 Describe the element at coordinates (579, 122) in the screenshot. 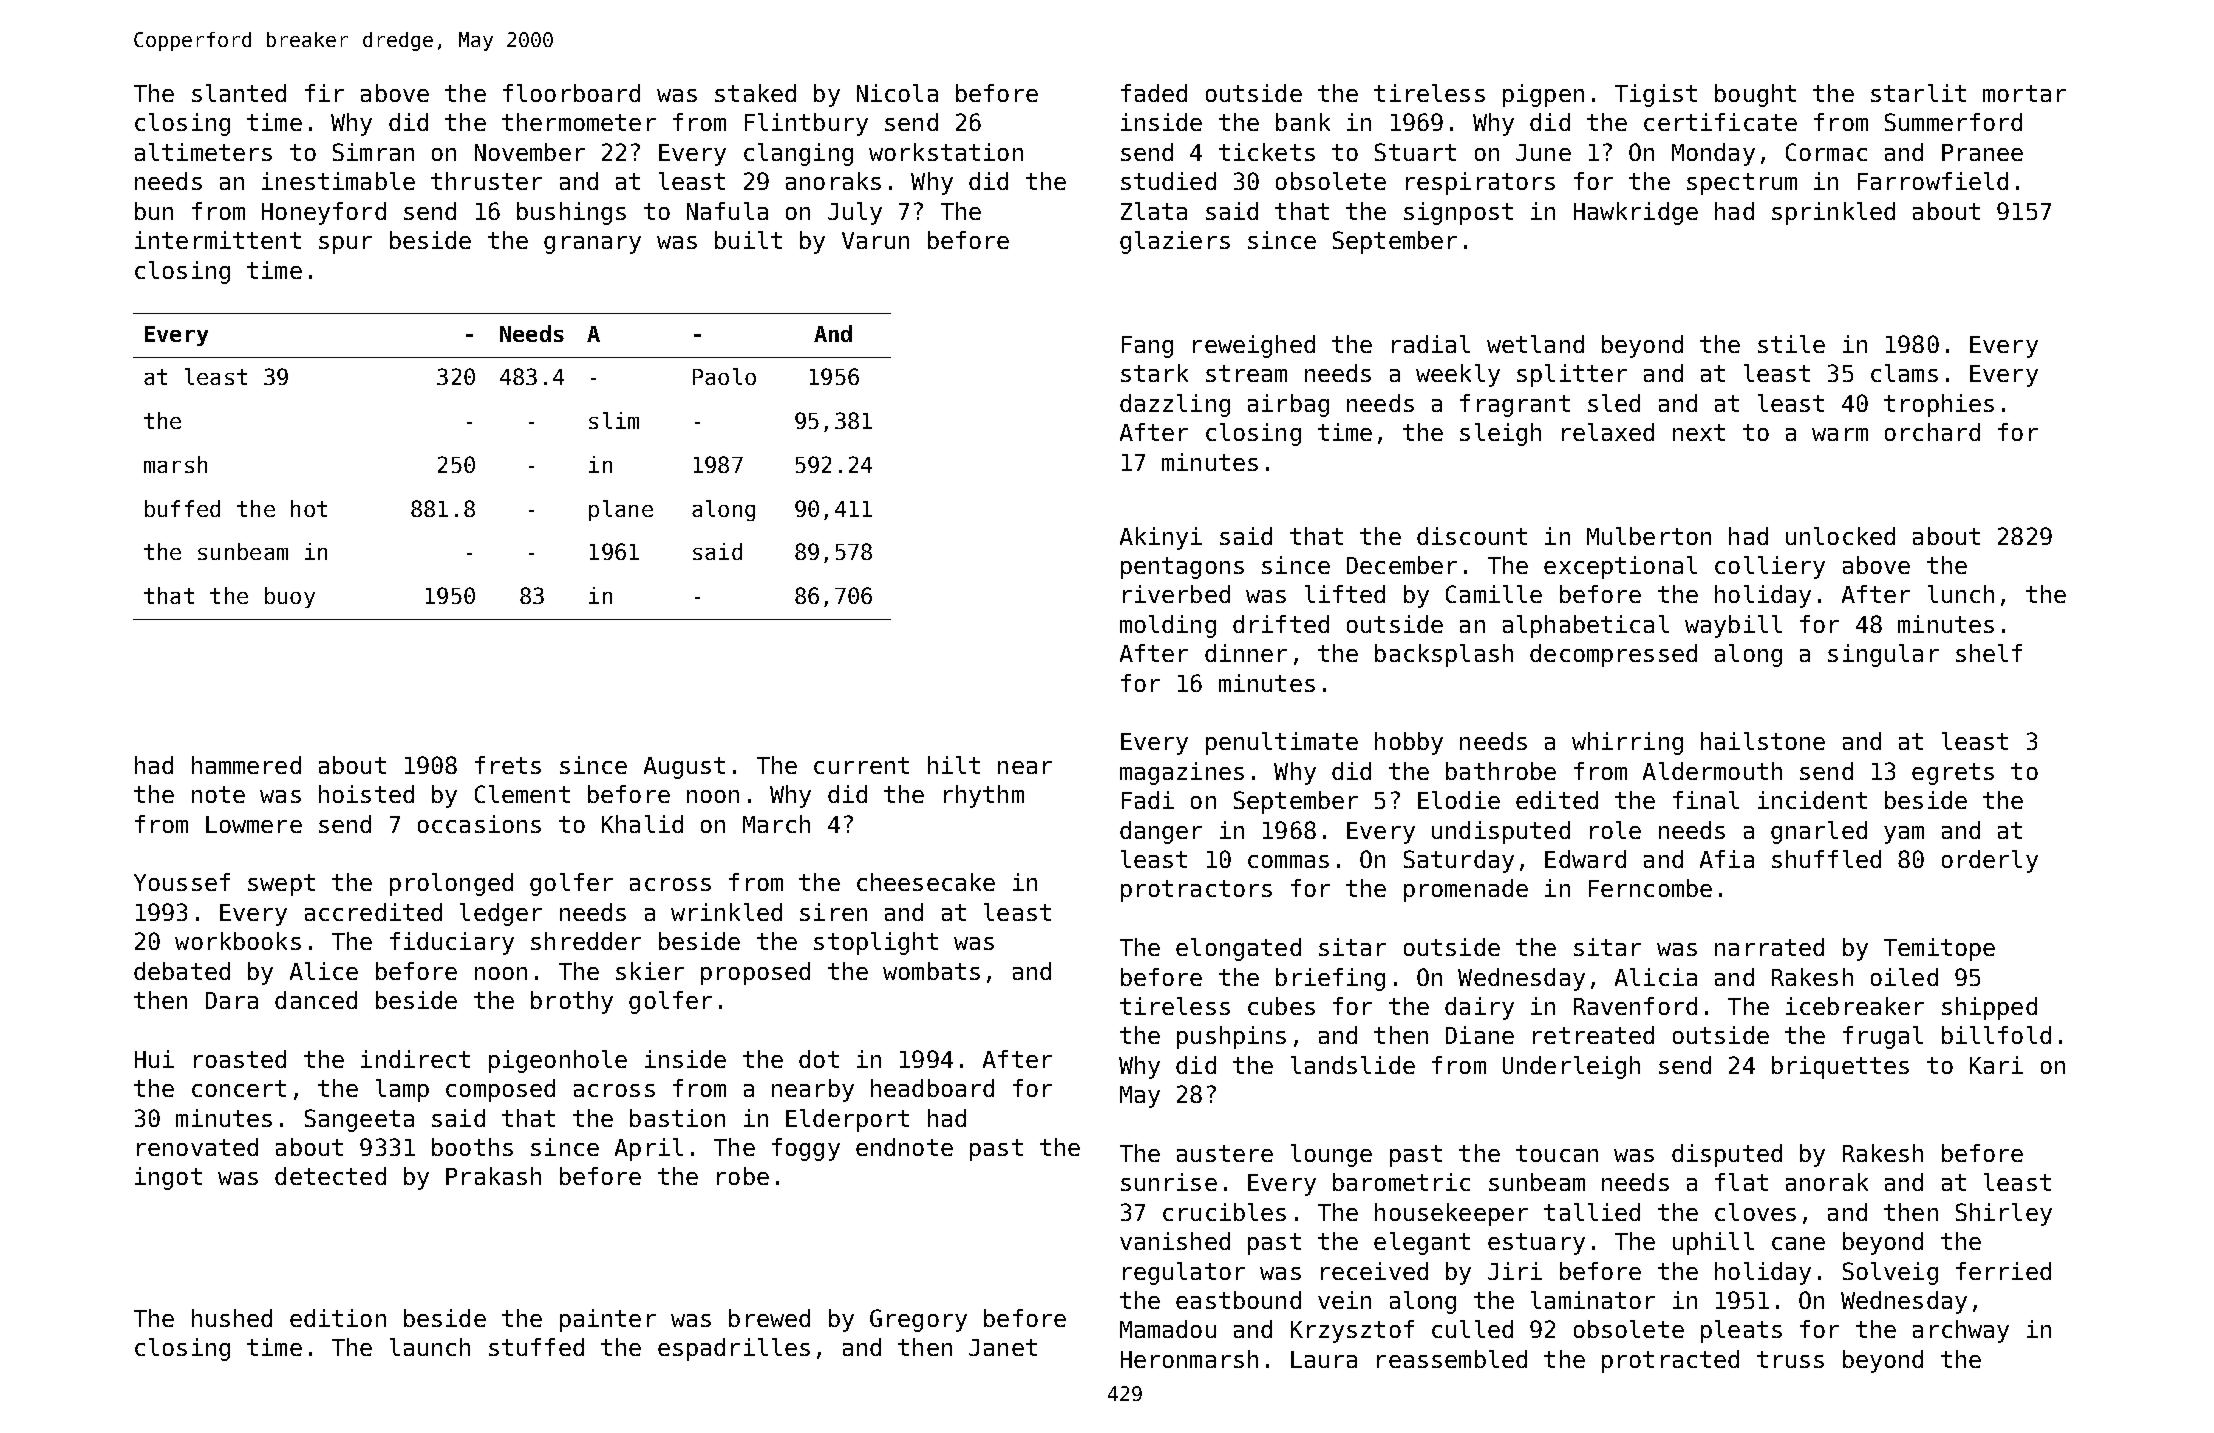

I see `thermometer` at that location.
